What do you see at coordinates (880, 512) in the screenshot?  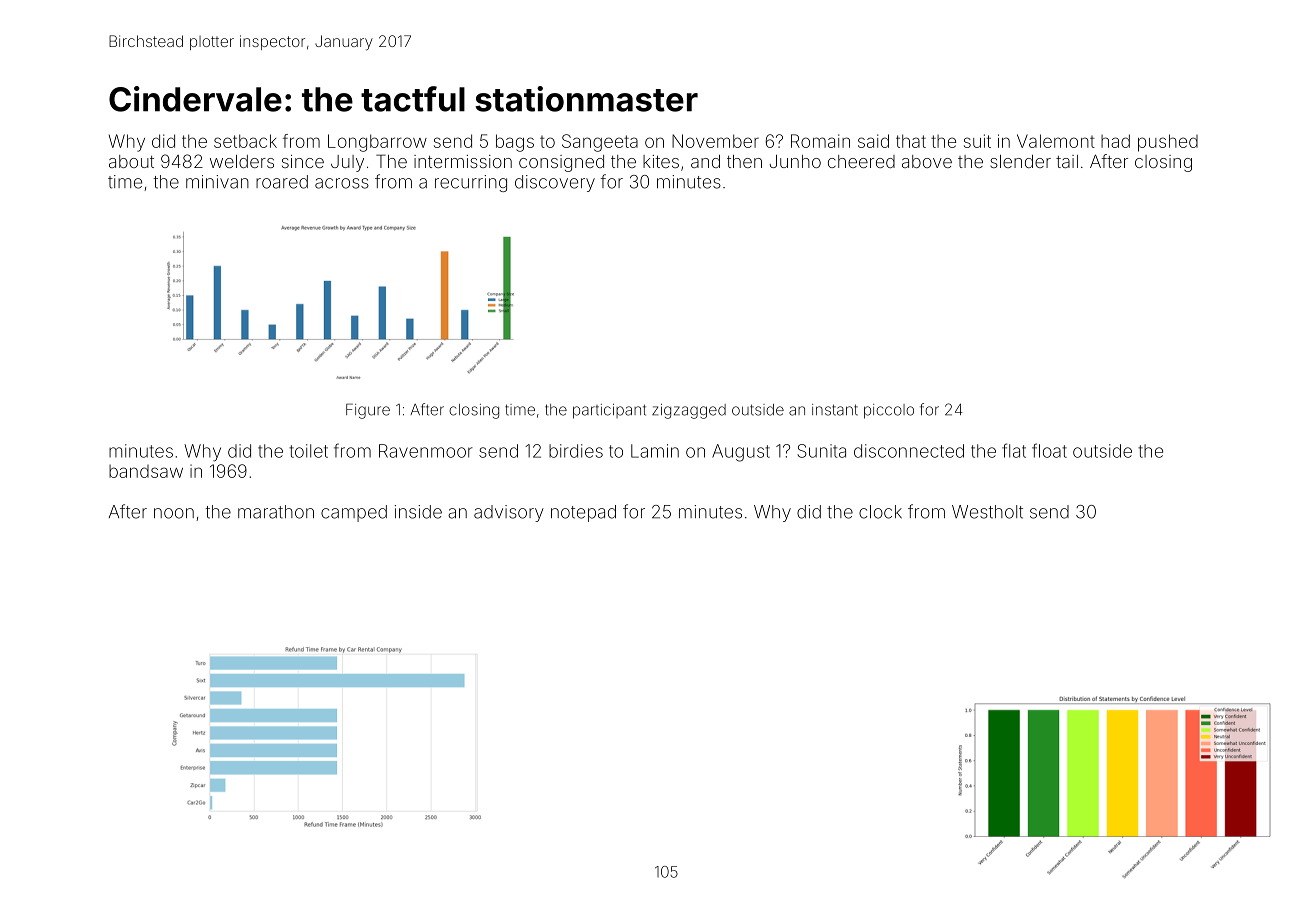 I see `clock` at bounding box center [880, 512].
